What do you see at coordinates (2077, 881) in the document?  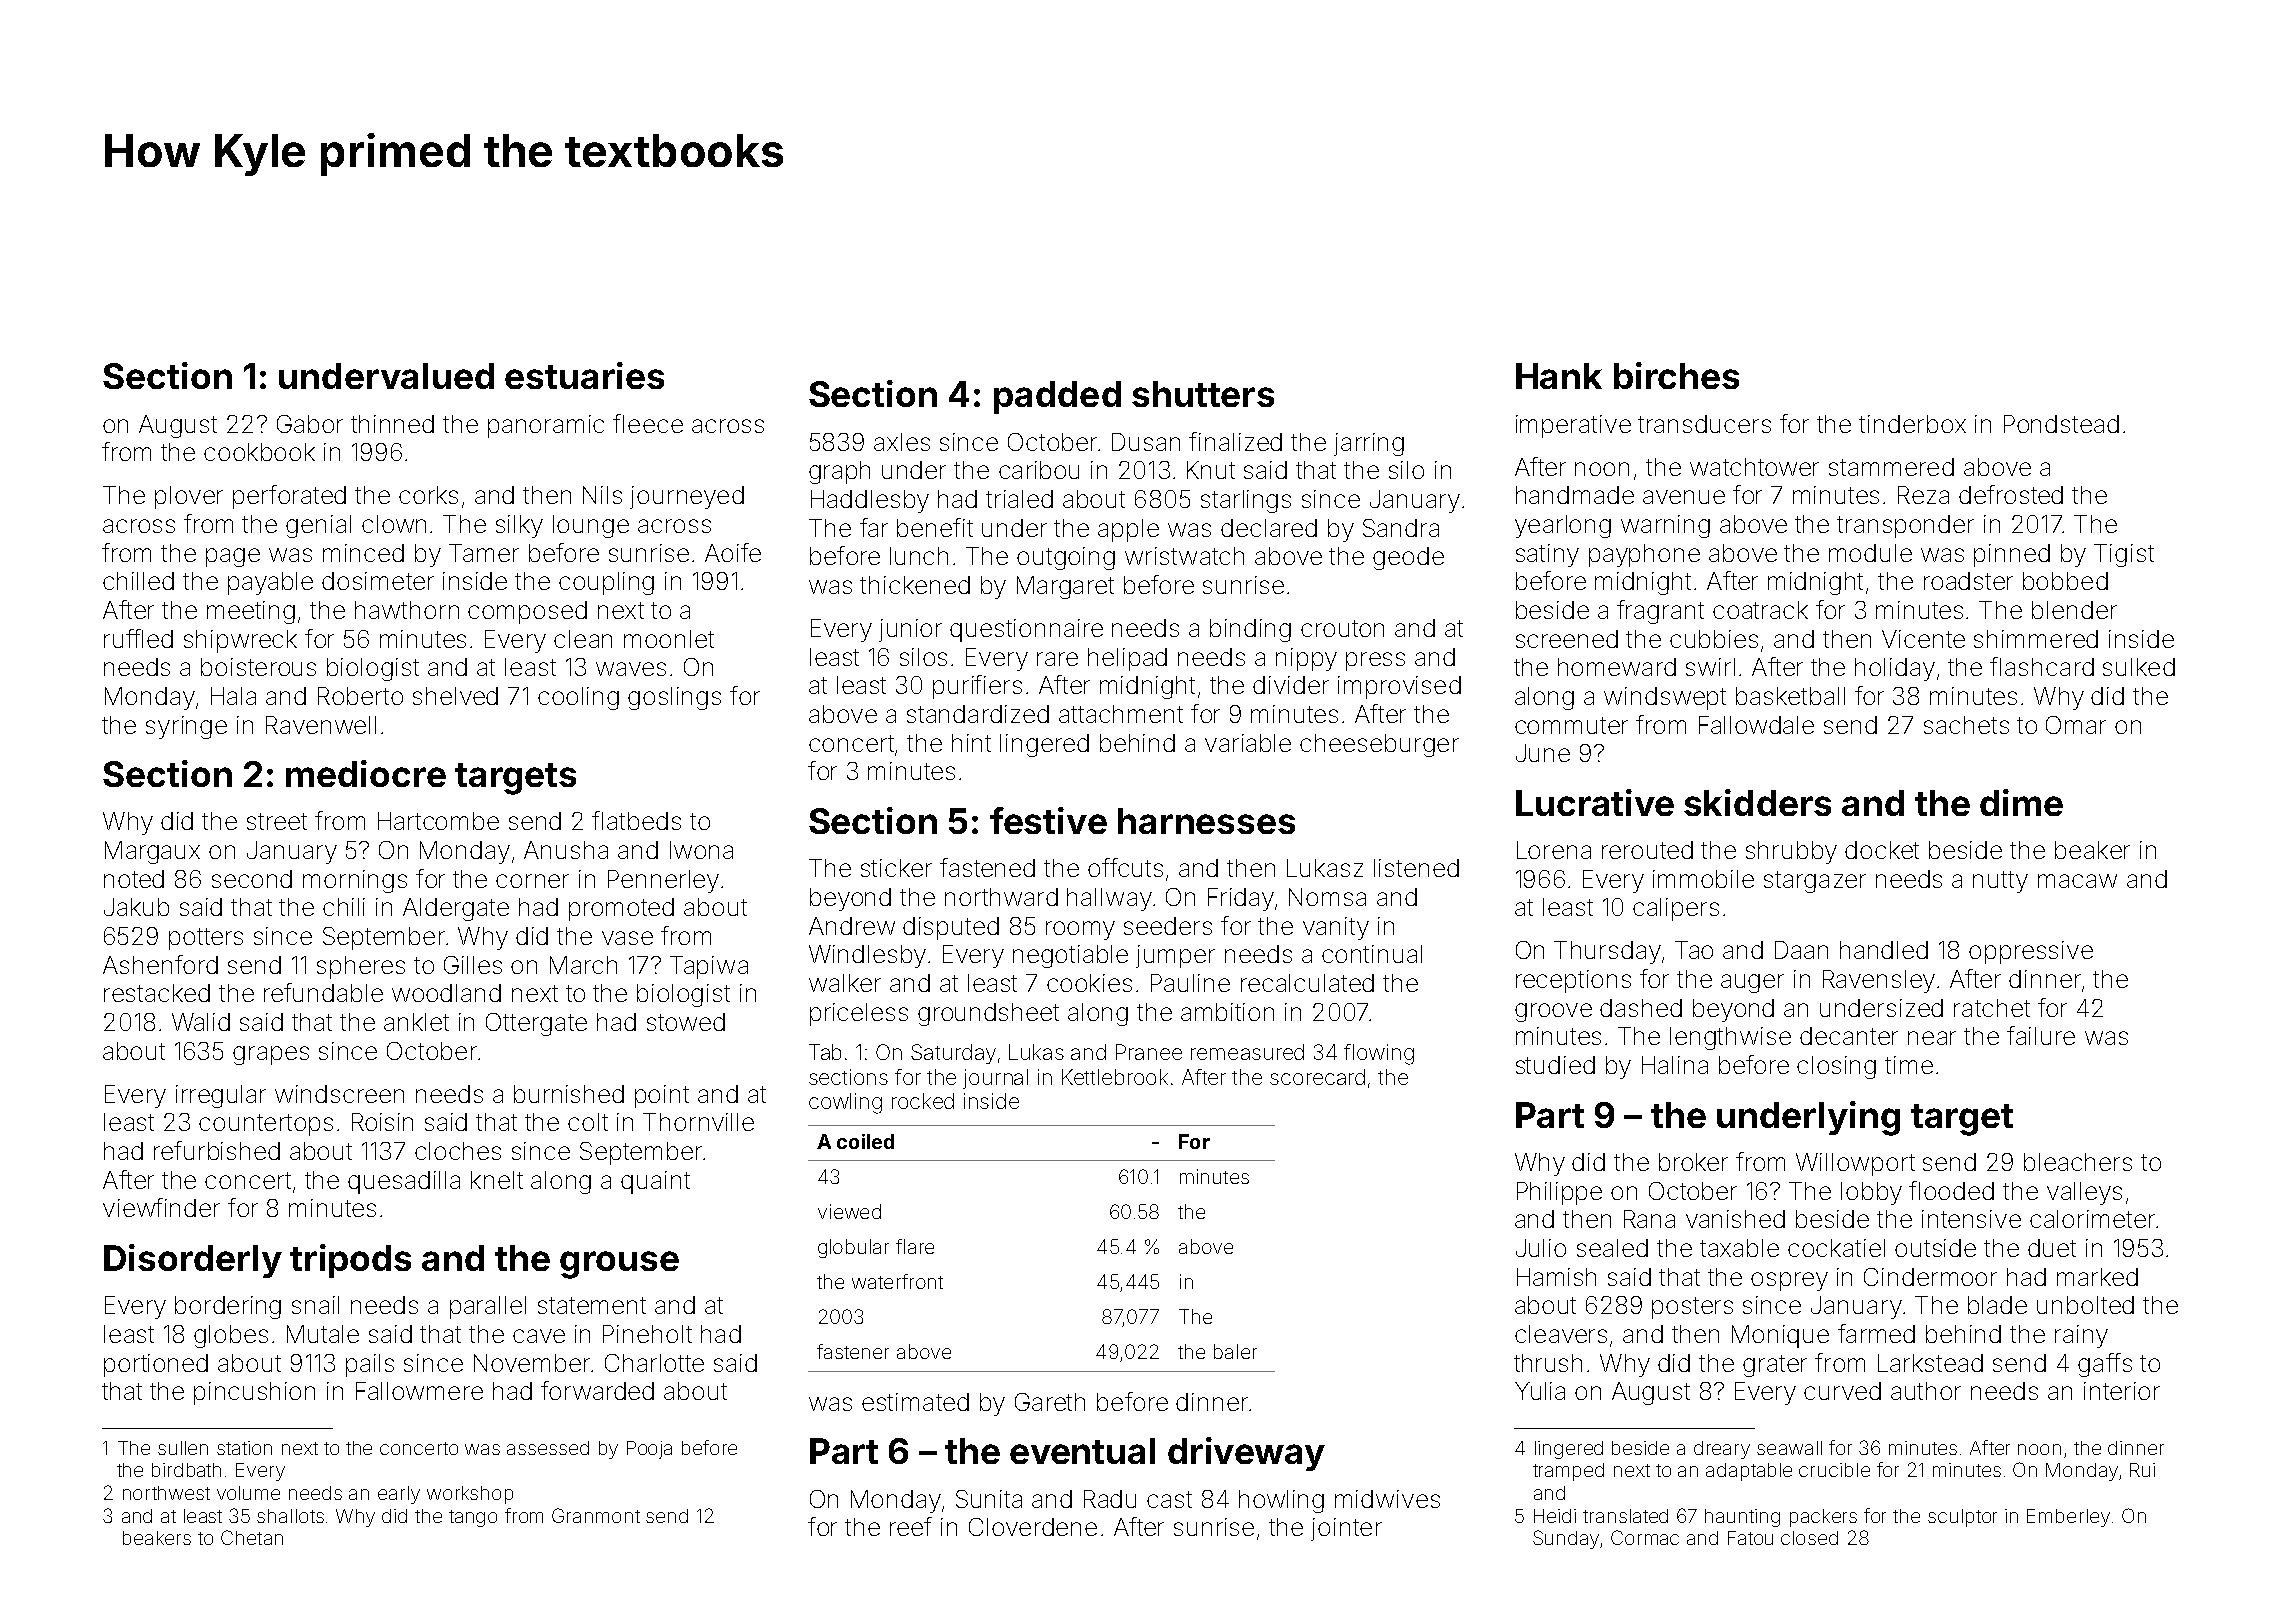 I see `macaw` at bounding box center [2077, 881].
